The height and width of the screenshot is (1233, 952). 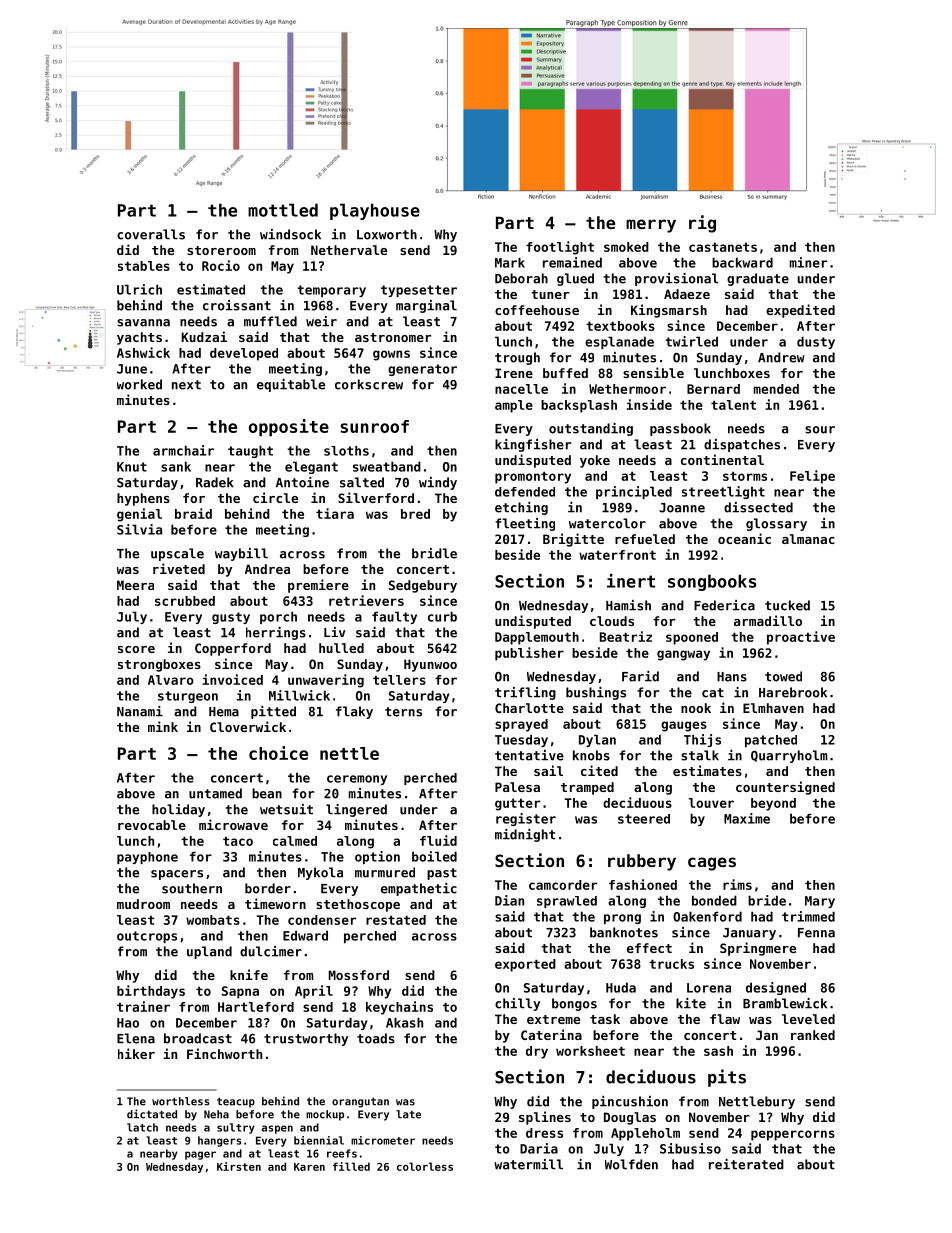 I want to click on Bernard, so click(x=713, y=389).
